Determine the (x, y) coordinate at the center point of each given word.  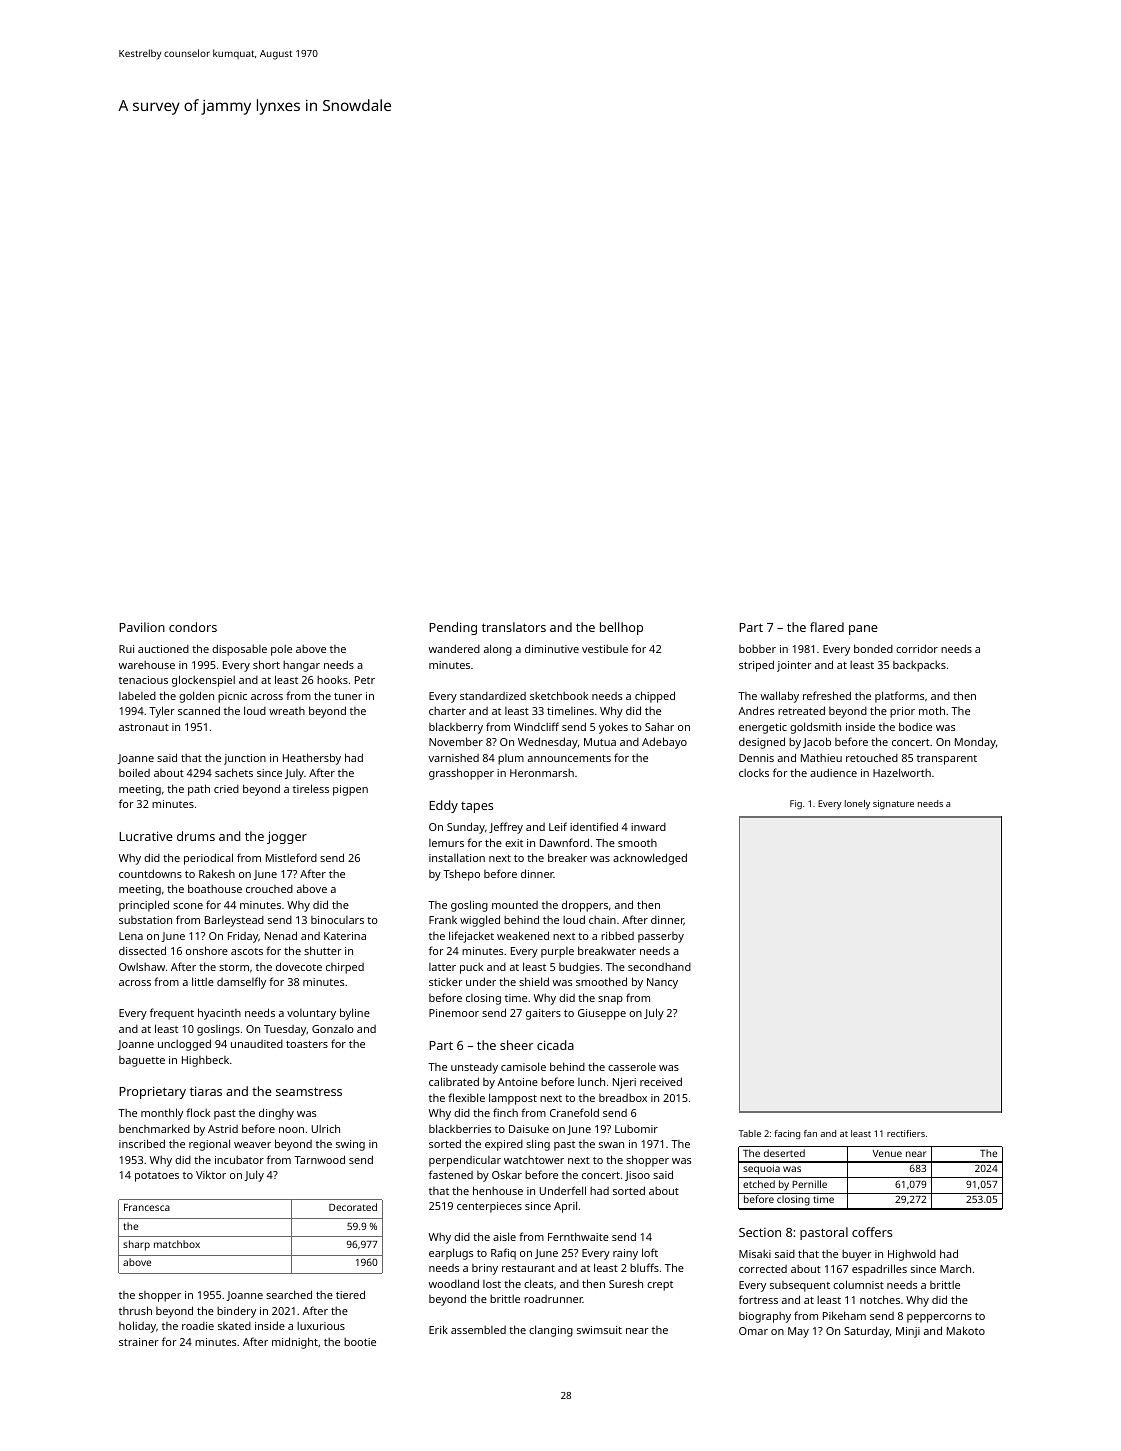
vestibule (605, 649)
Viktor (211, 1174)
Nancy (662, 983)
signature (893, 804)
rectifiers (906, 1133)
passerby (661, 937)
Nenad (281, 935)
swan (611, 1145)
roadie (198, 1326)
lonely (857, 804)
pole (281, 650)
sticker (446, 982)
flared (827, 627)
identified (594, 826)
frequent (172, 1014)
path (199, 790)
